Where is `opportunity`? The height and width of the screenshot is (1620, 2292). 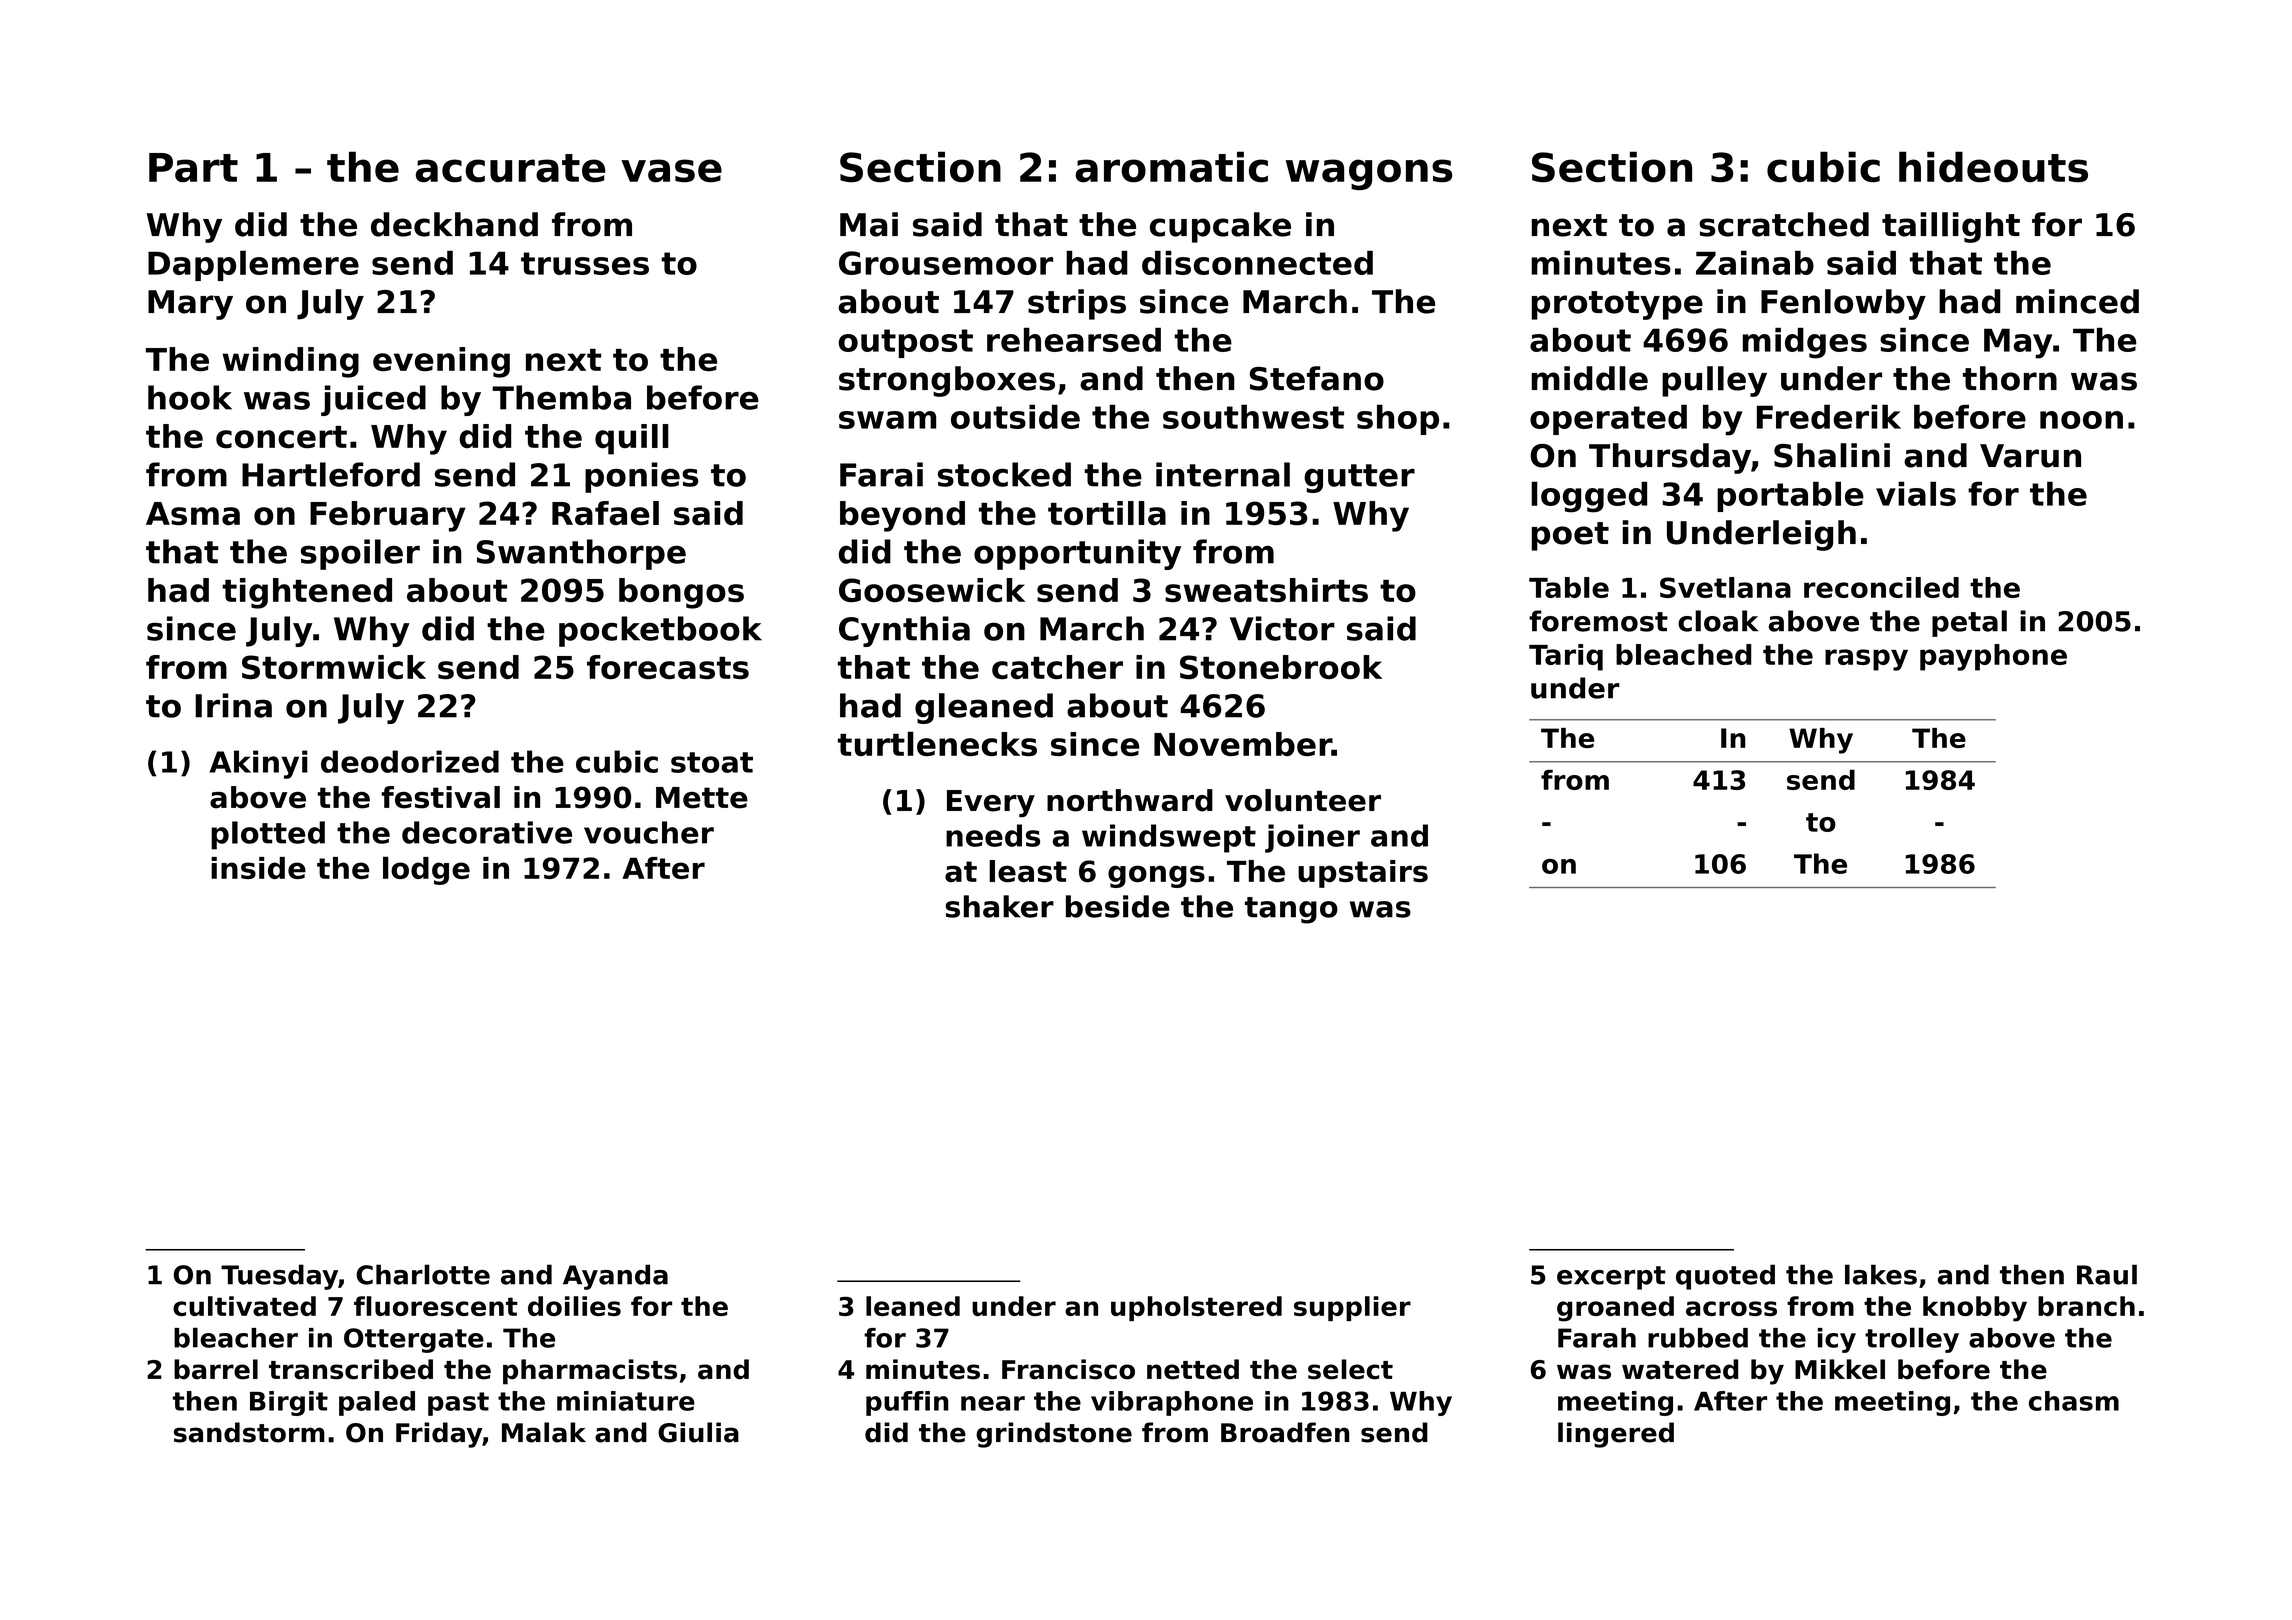 opportunity is located at coordinates (1077, 554).
